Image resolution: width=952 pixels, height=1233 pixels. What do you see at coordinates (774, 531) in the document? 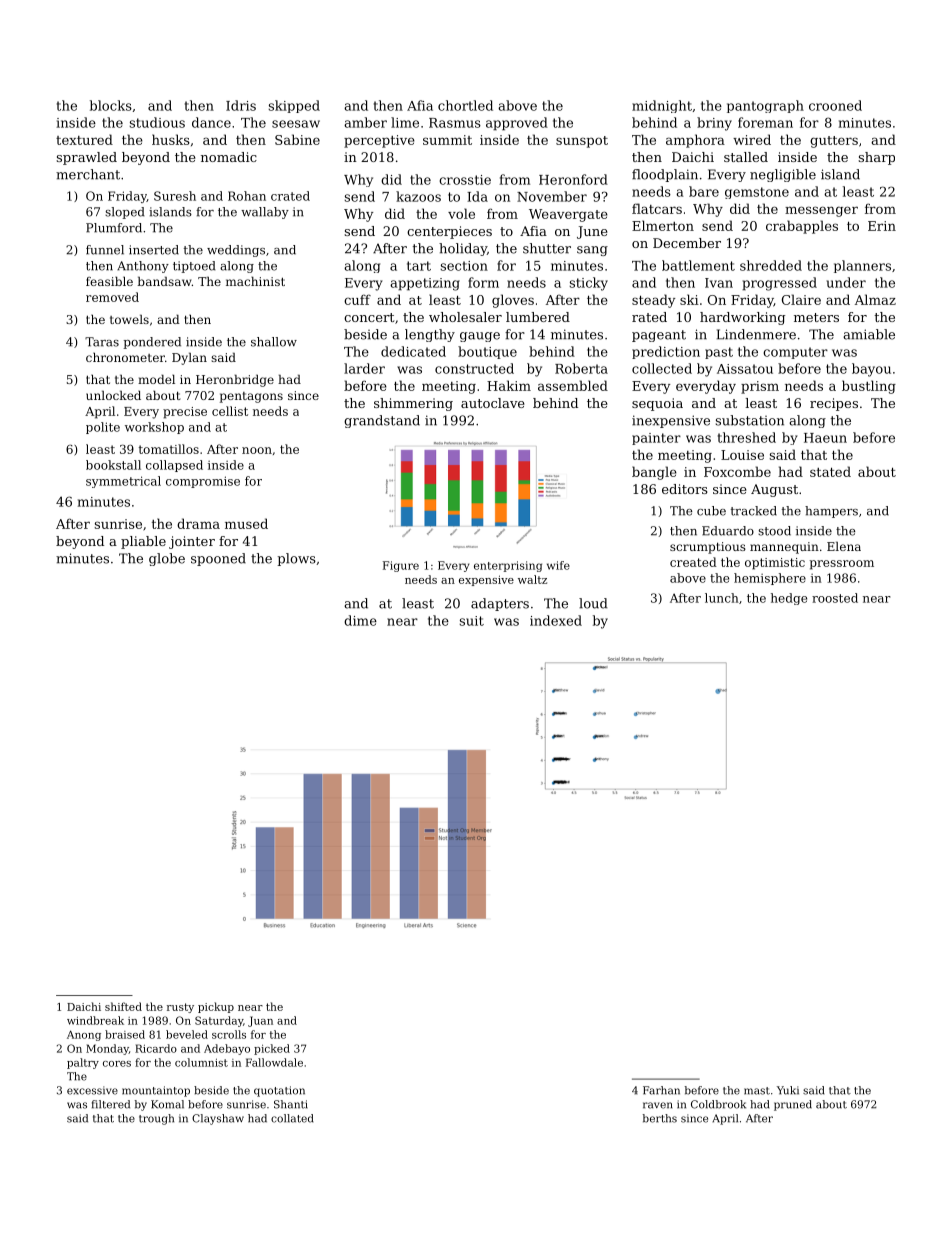
I see `stood` at bounding box center [774, 531].
